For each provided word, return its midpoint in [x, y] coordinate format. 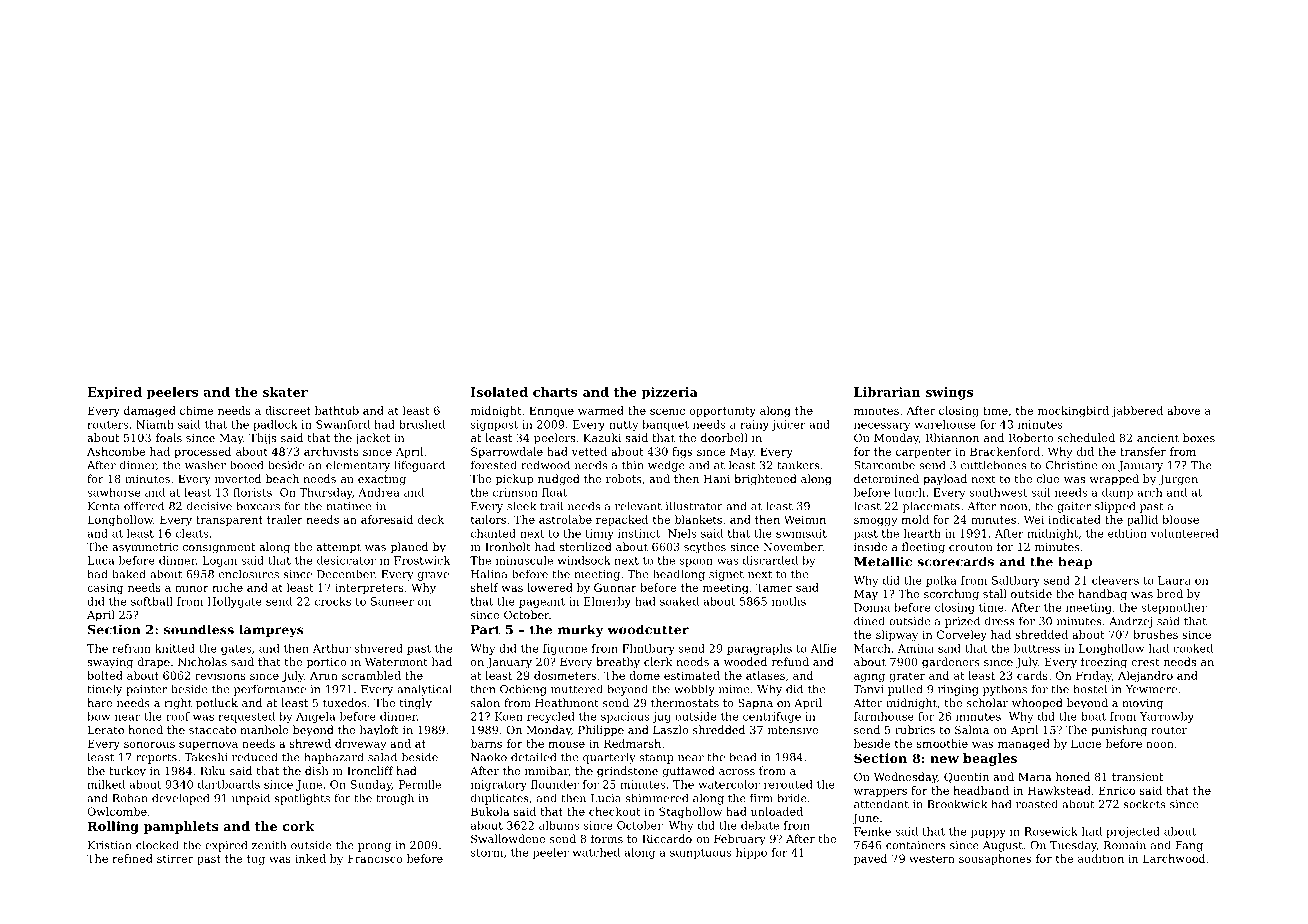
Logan [220, 561]
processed [202, 452]
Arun [324, 675]
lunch [909, 492]
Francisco [375, 858]
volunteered [1185, 533]
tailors [488, 519]
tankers [798, 465]
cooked [1193, 648]
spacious [625, 717]
